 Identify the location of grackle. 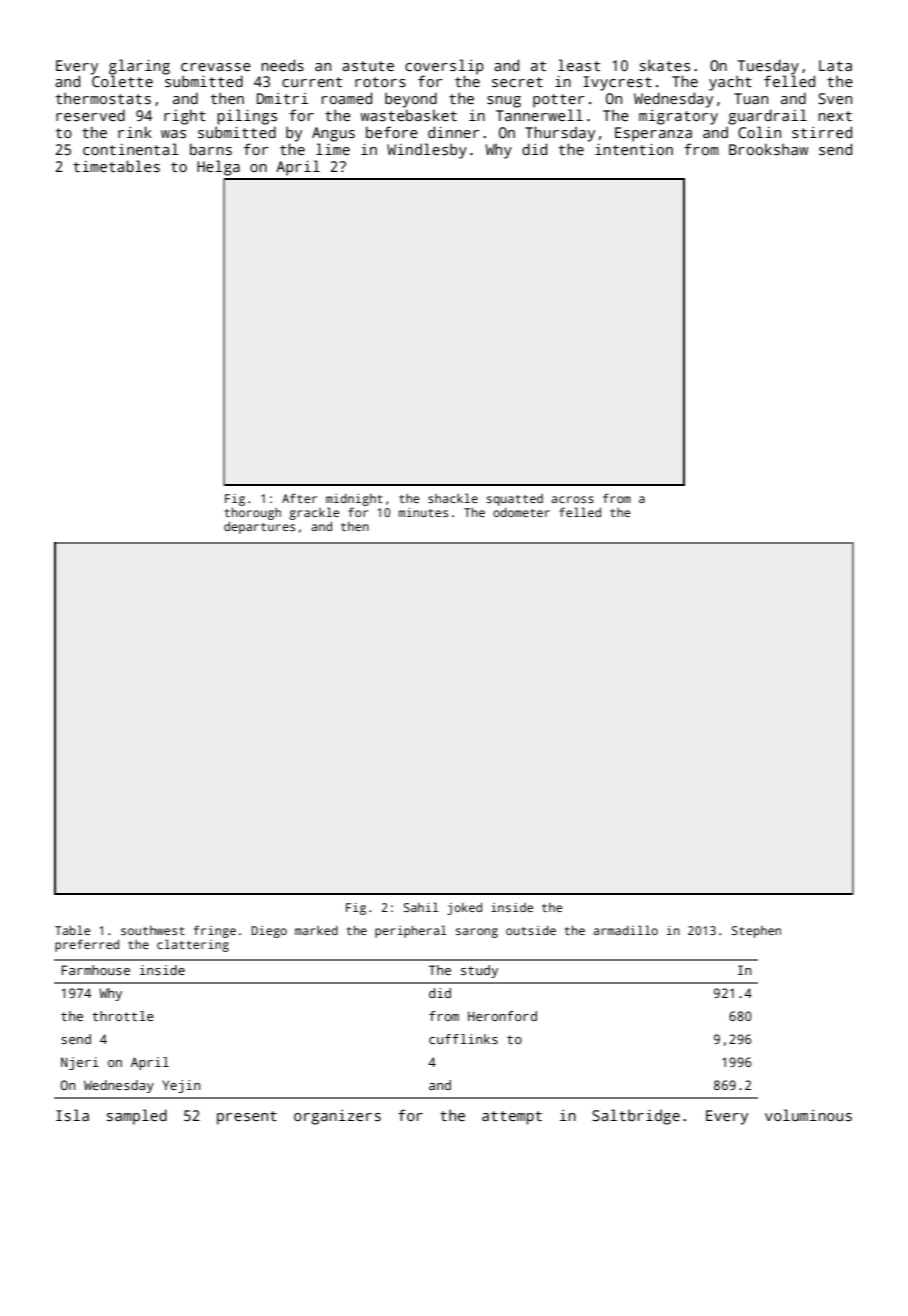
(314, 513).
